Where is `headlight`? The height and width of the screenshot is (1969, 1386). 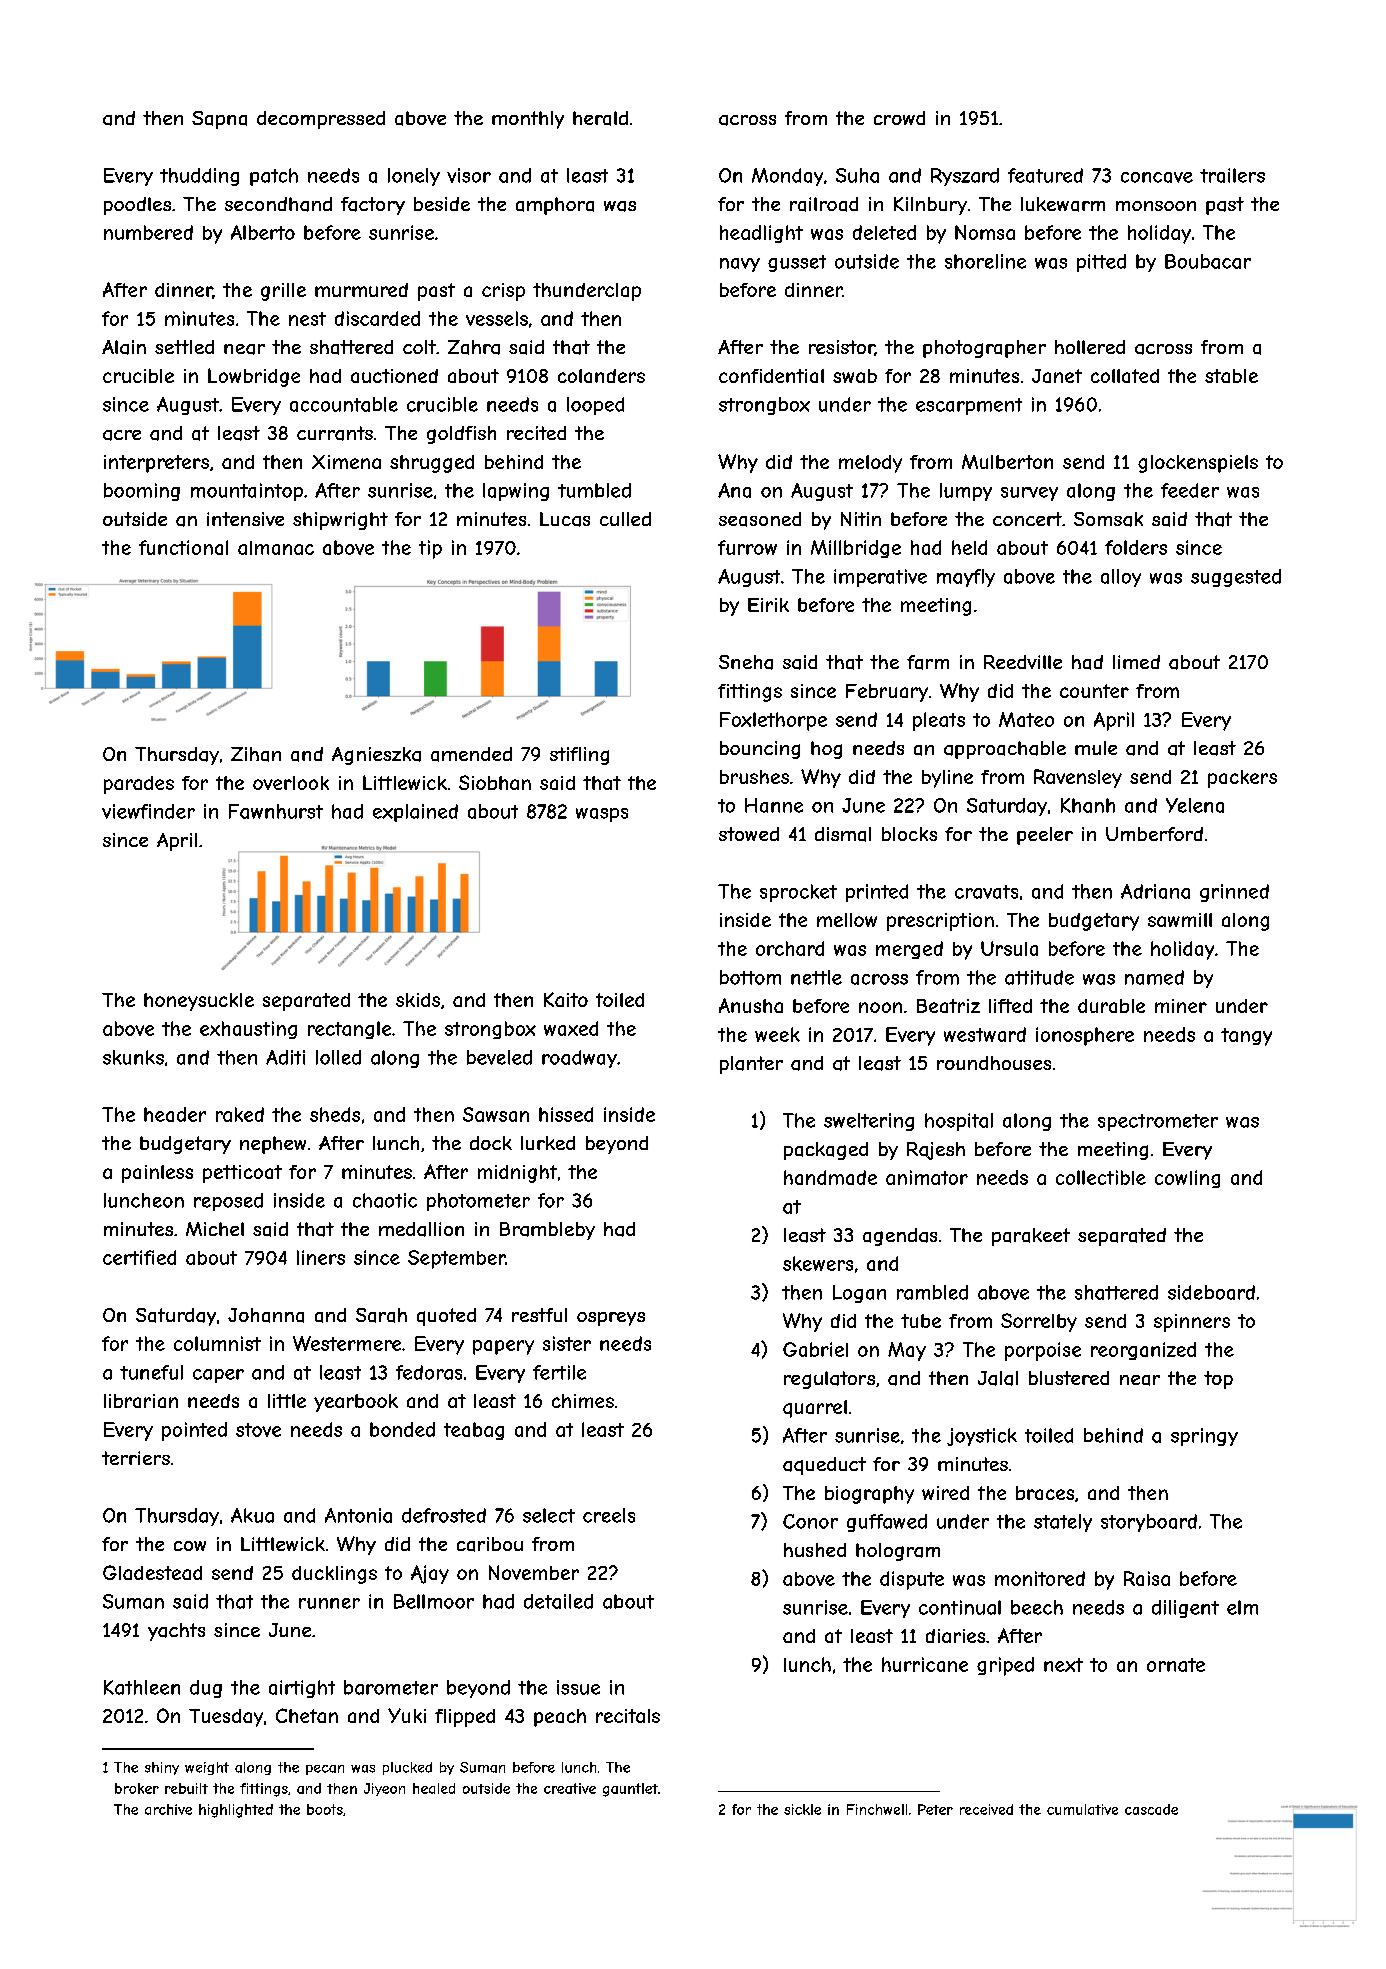
headlight is located at coordinates (761, 234).
